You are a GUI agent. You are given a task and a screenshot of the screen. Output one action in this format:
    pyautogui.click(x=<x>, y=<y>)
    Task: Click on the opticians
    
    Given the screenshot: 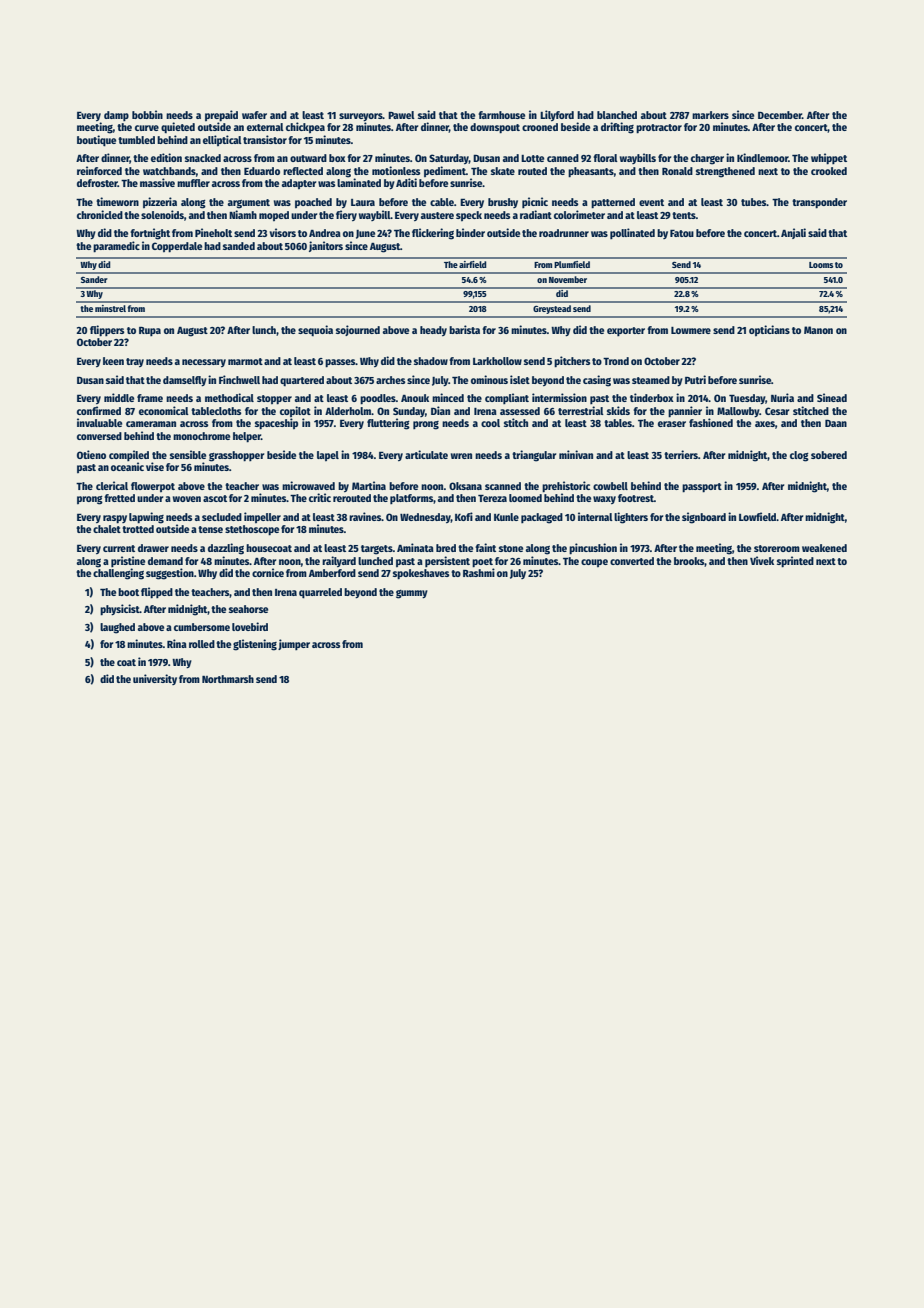 What is the action you would take?
    pyautogui.click(x=769, y=330)
